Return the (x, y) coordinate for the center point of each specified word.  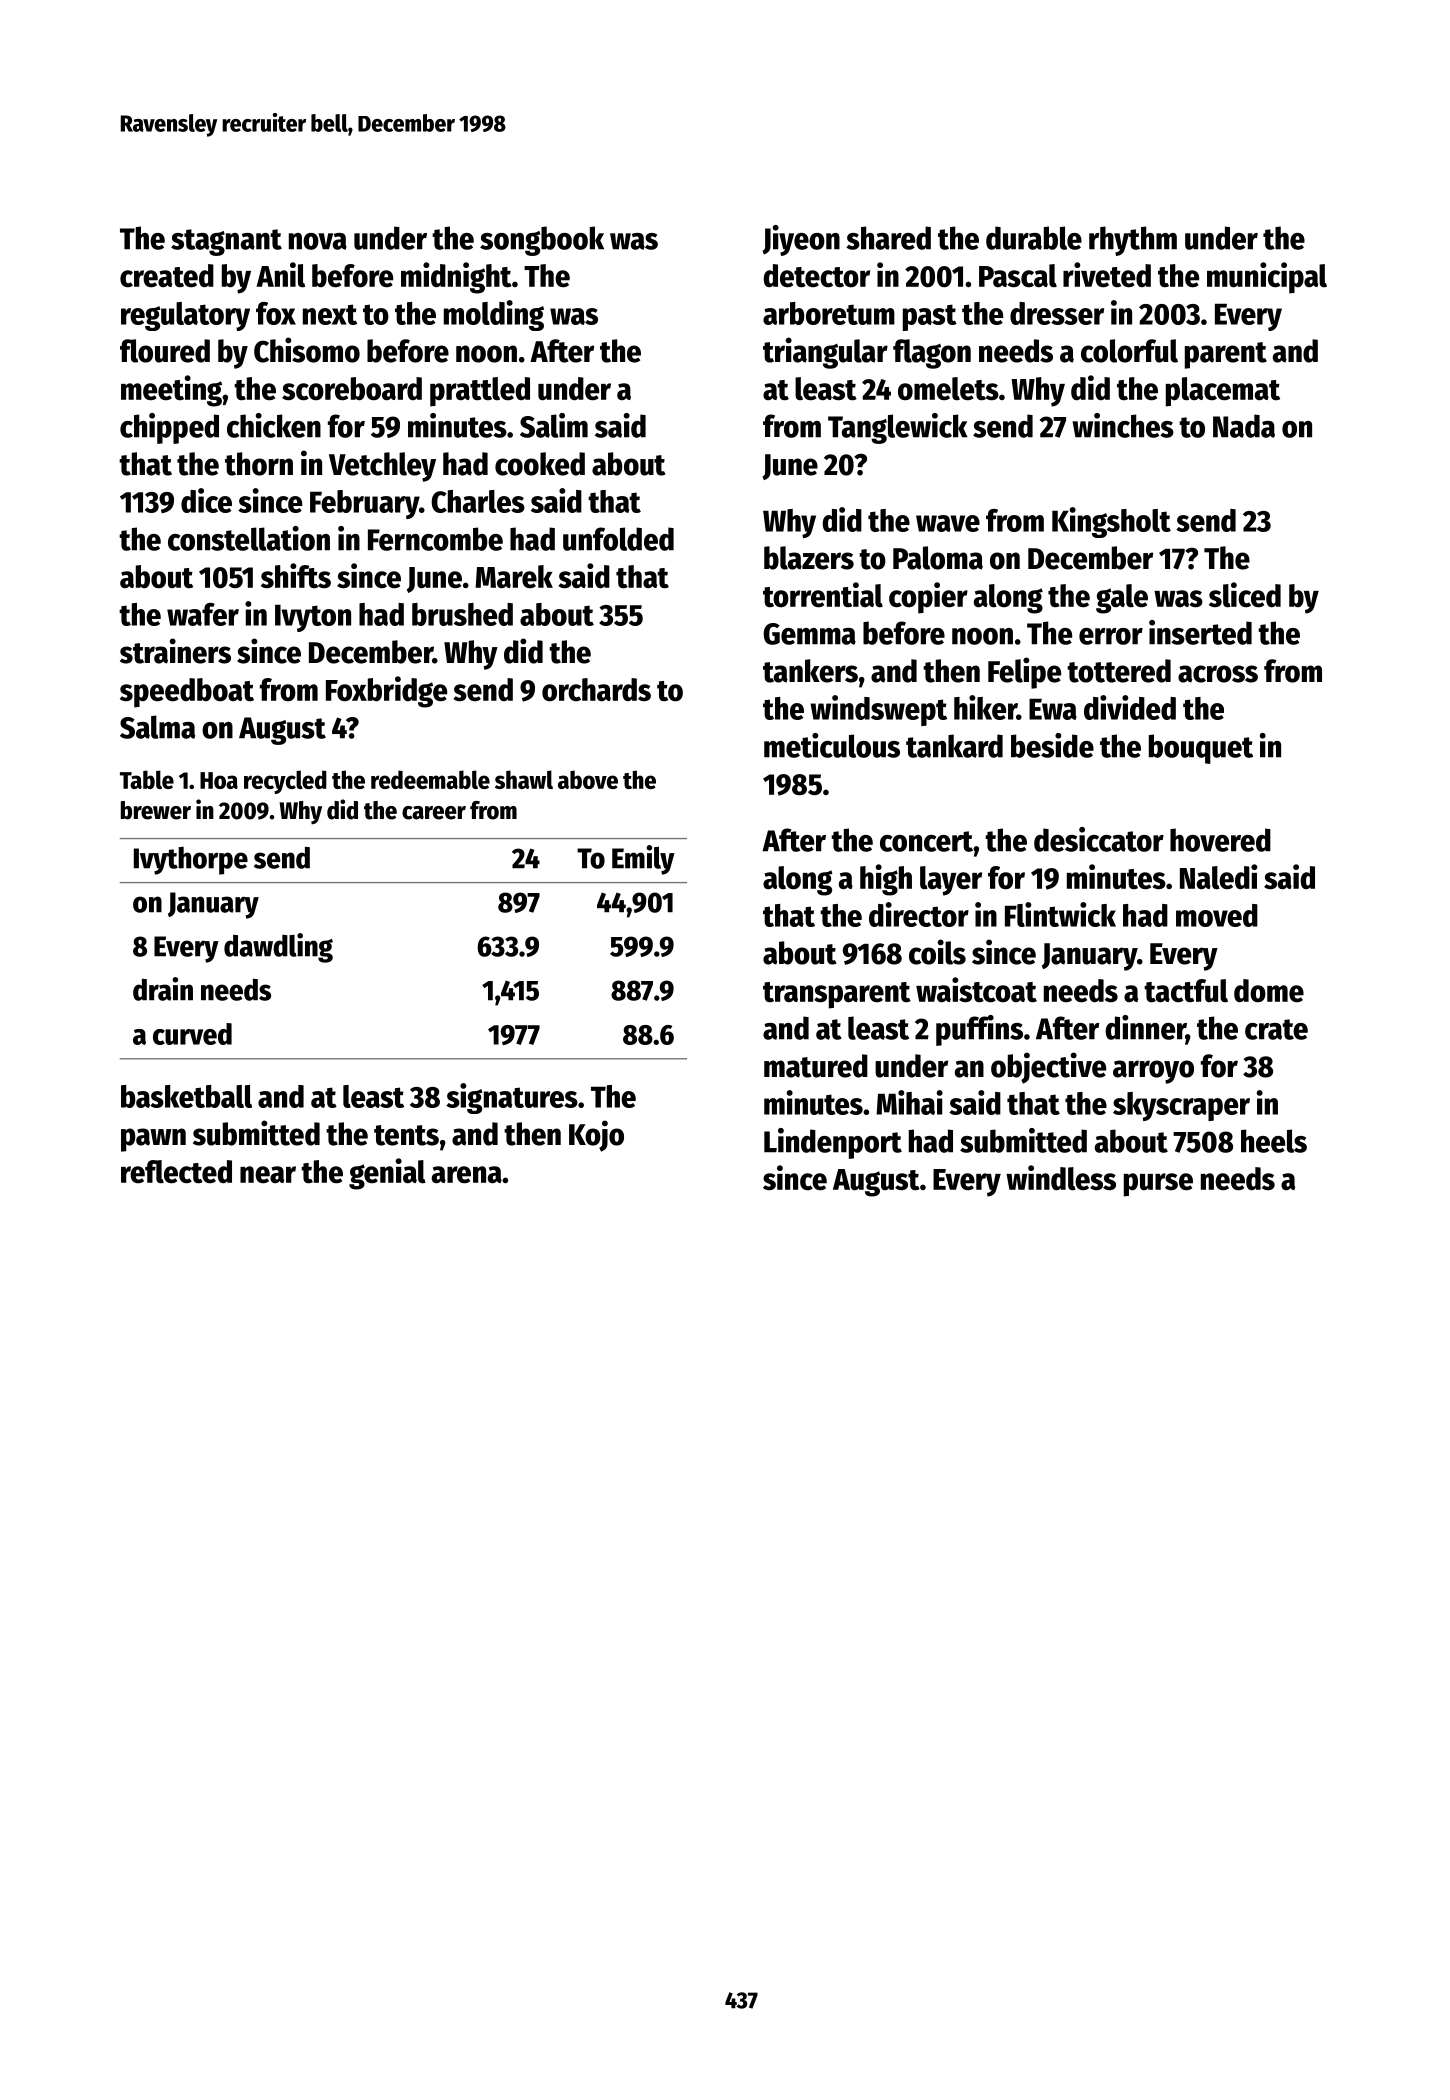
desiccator (1099, 839)
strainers (175, 651)
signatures (512, 1098)
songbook (542, 241)
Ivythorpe (191, 861)
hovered (1220, 840)
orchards (596, 690)
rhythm (1133, 241)
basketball (186, 1096)
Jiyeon (801, 240)
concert (926, 841)
